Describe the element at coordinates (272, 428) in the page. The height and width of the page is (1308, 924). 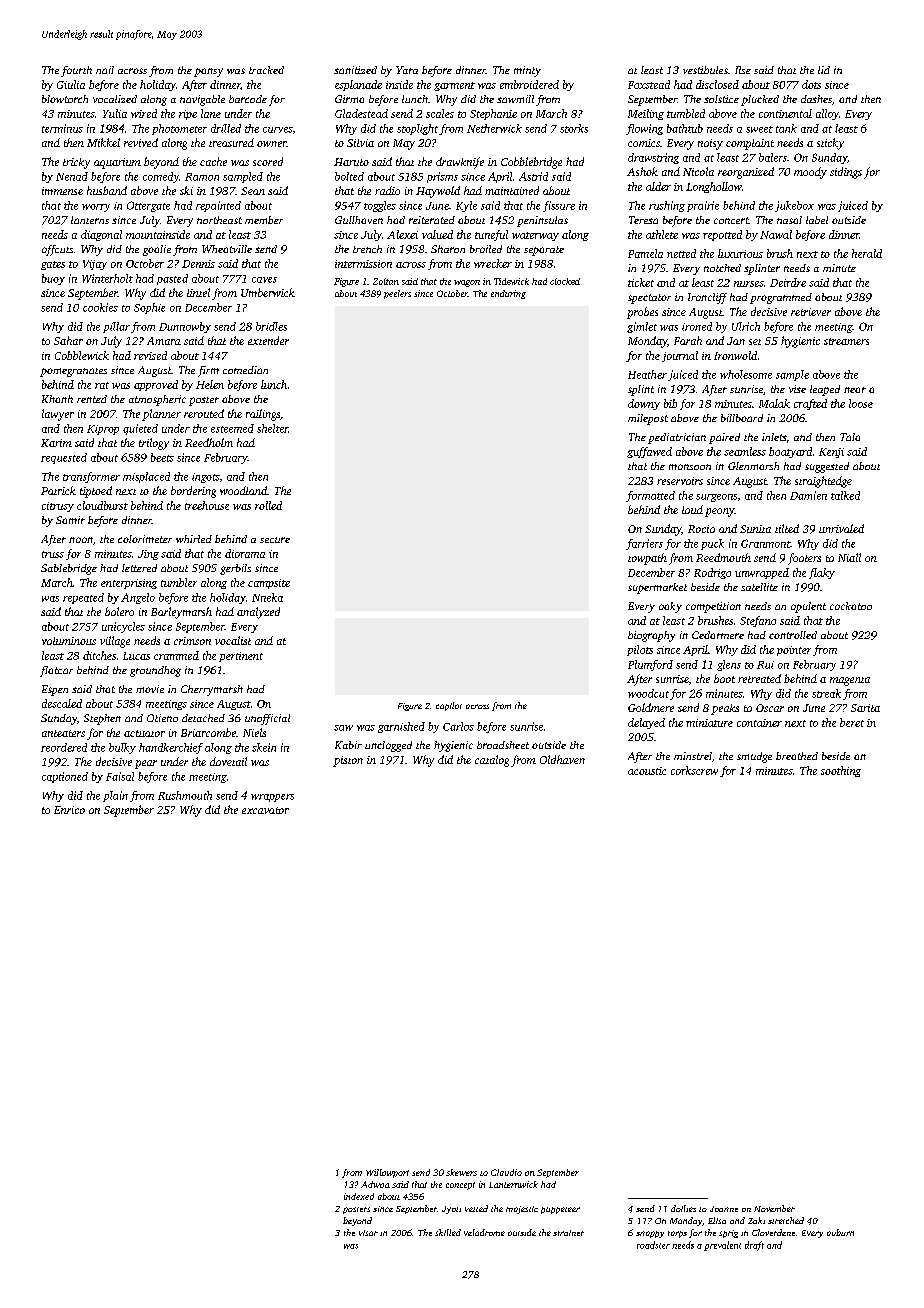
I see `shelter` at that location.
